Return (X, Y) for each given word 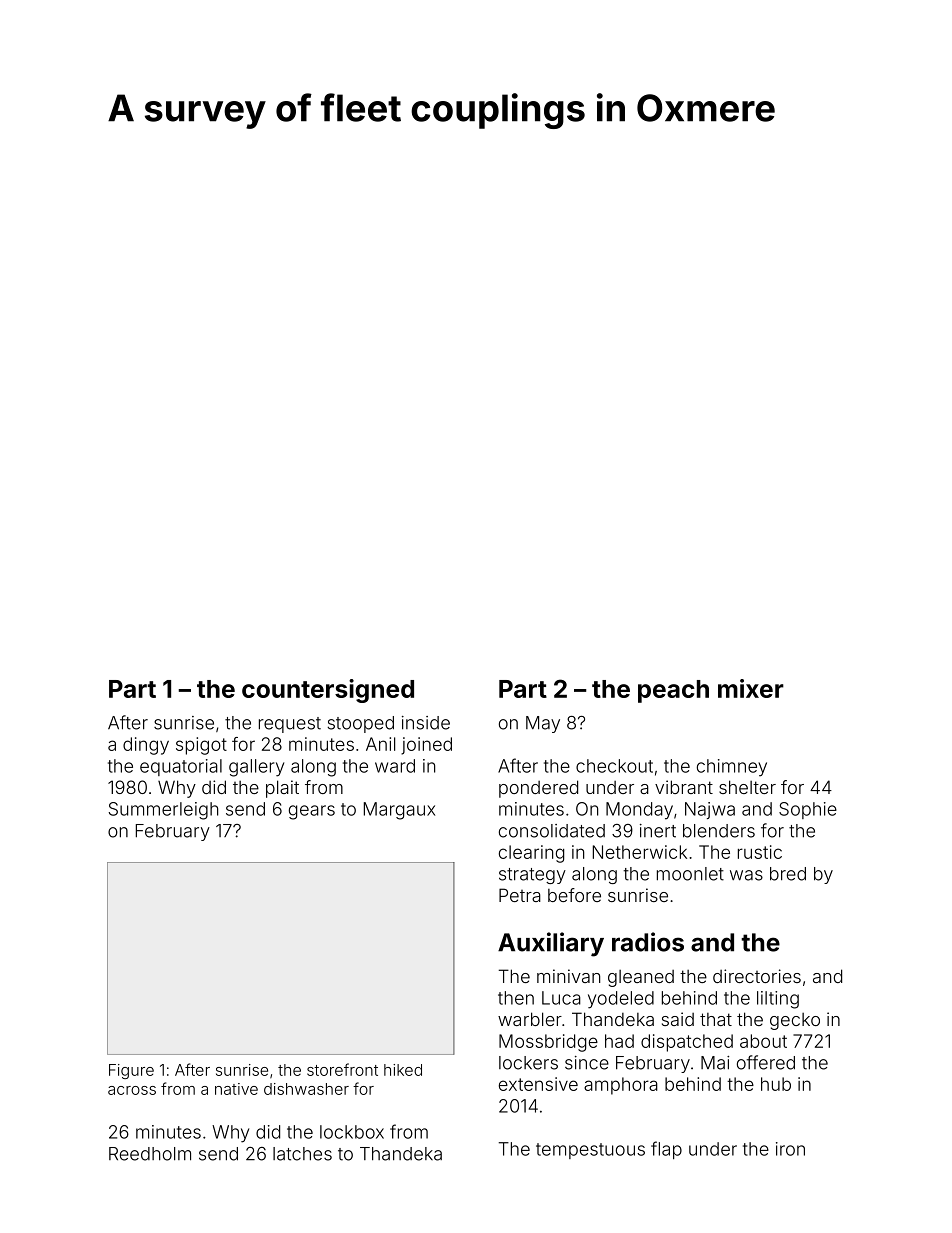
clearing (531, 854)
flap (666, 1150)
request (290, 725)
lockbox (352, 1132)
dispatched (687, 1043)
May (543, 724)
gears (312, 812)
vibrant (684, 787)
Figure (131, 1071)
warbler (530, 1019)
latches (302, 1154)
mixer (751, 688)
